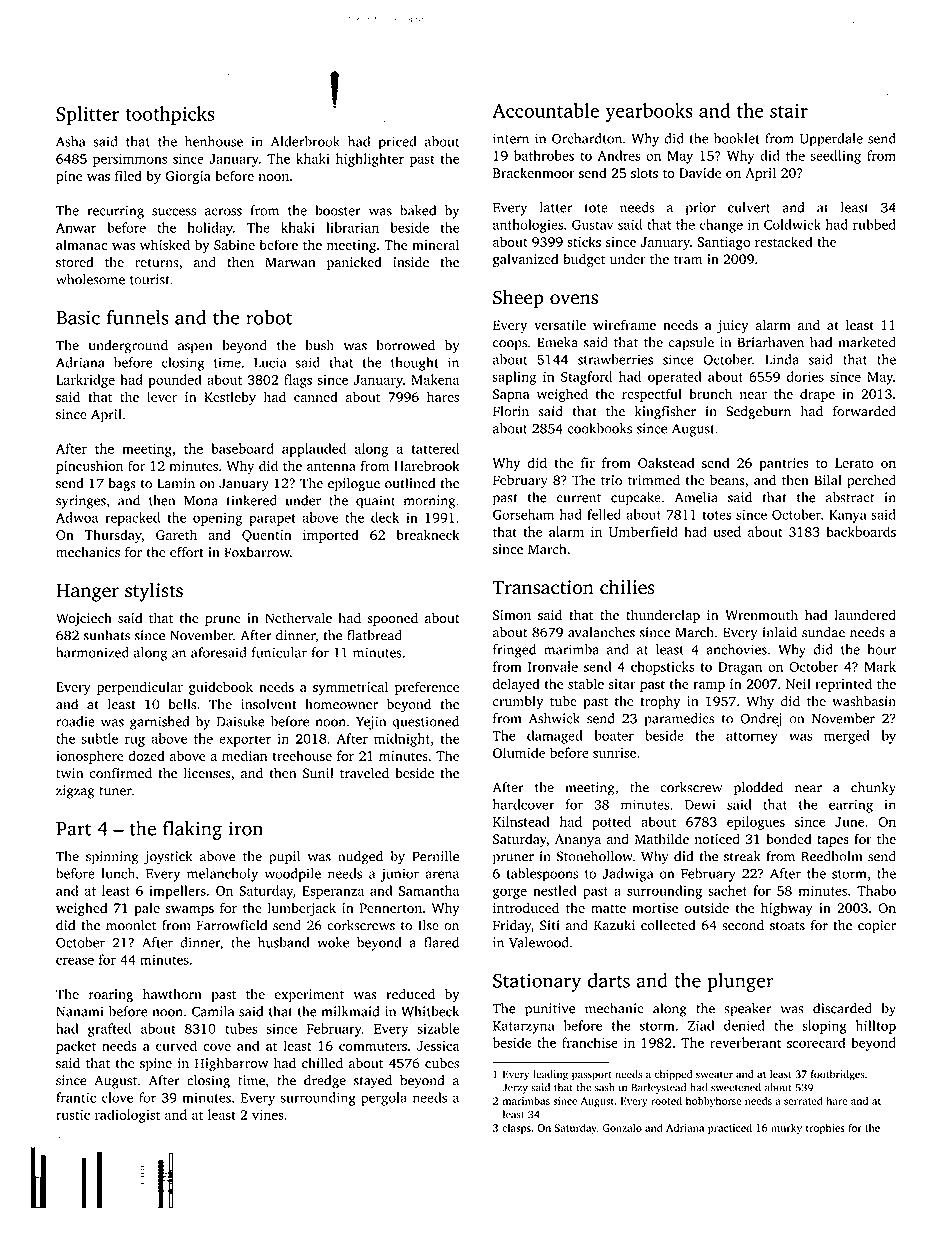 The image size is (952, 1233). What do you see at coordinates (732, 326) in the screenshot?
I see `juicy` at bounding box center [732, 326].
